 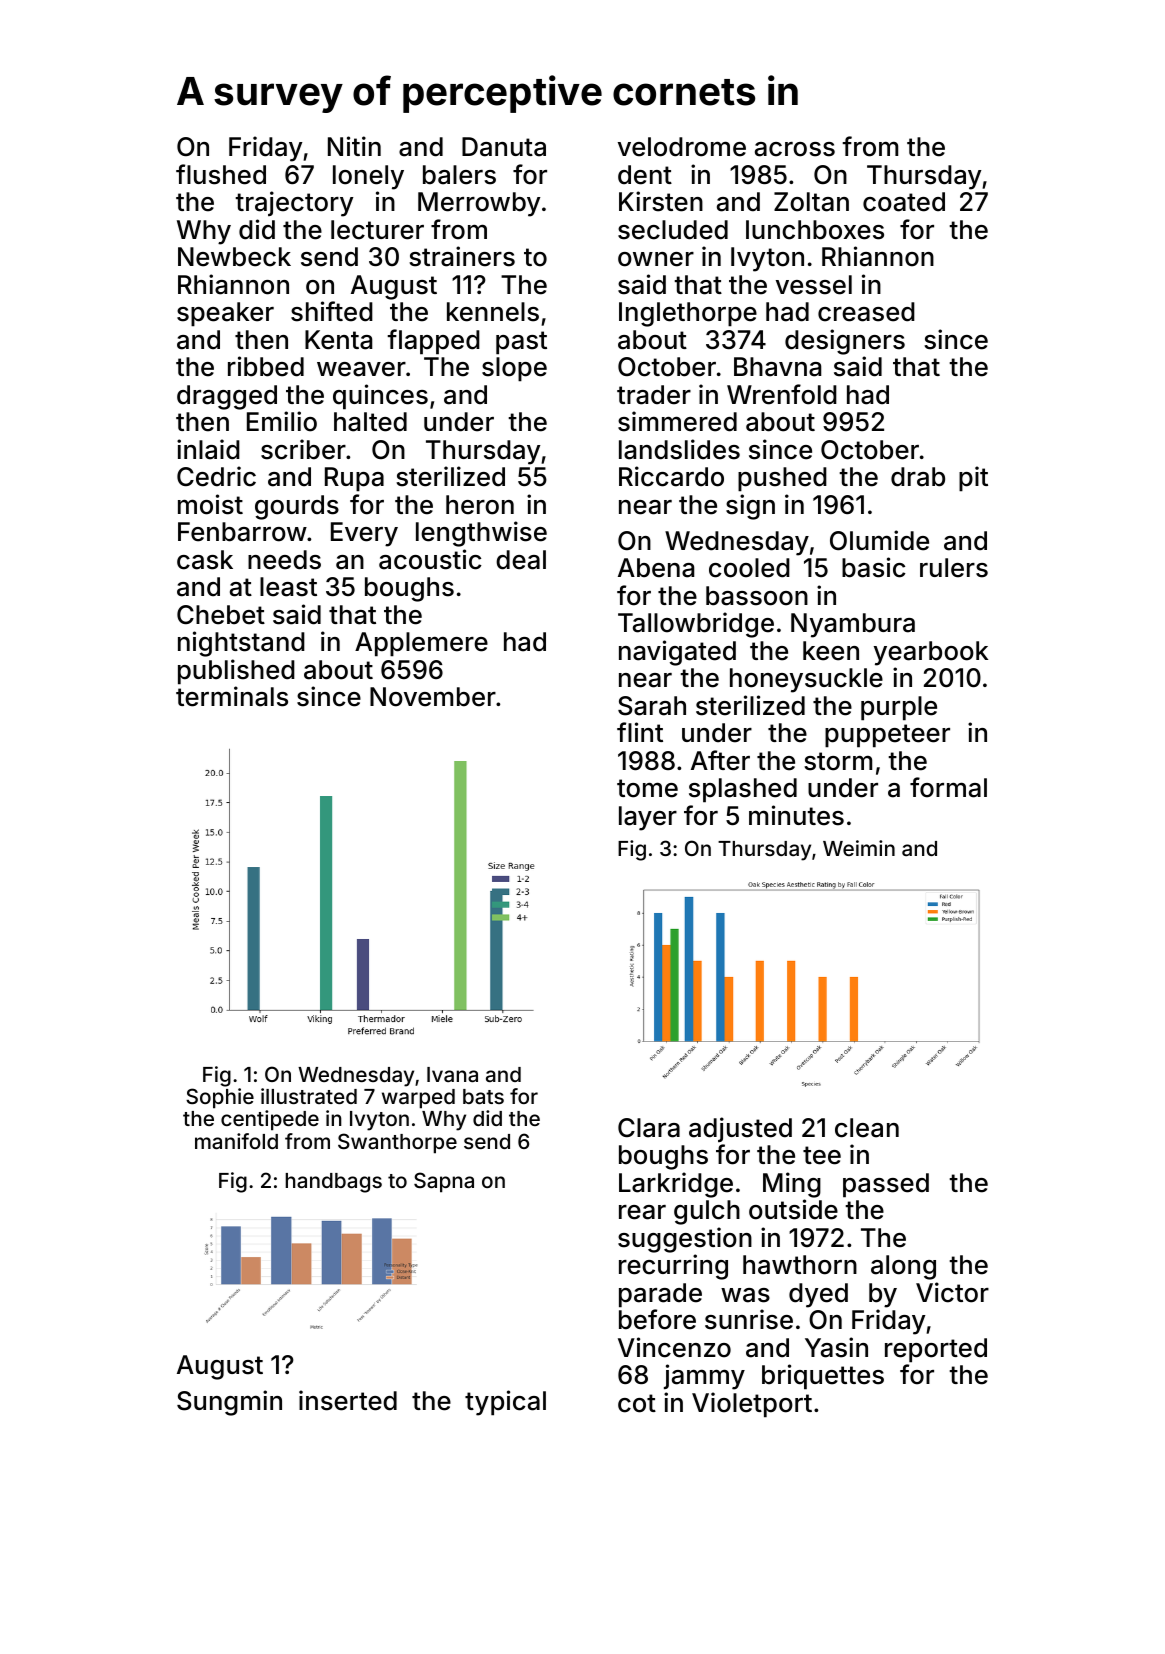 I want to click on cot, so click(x=637, y=1403).
